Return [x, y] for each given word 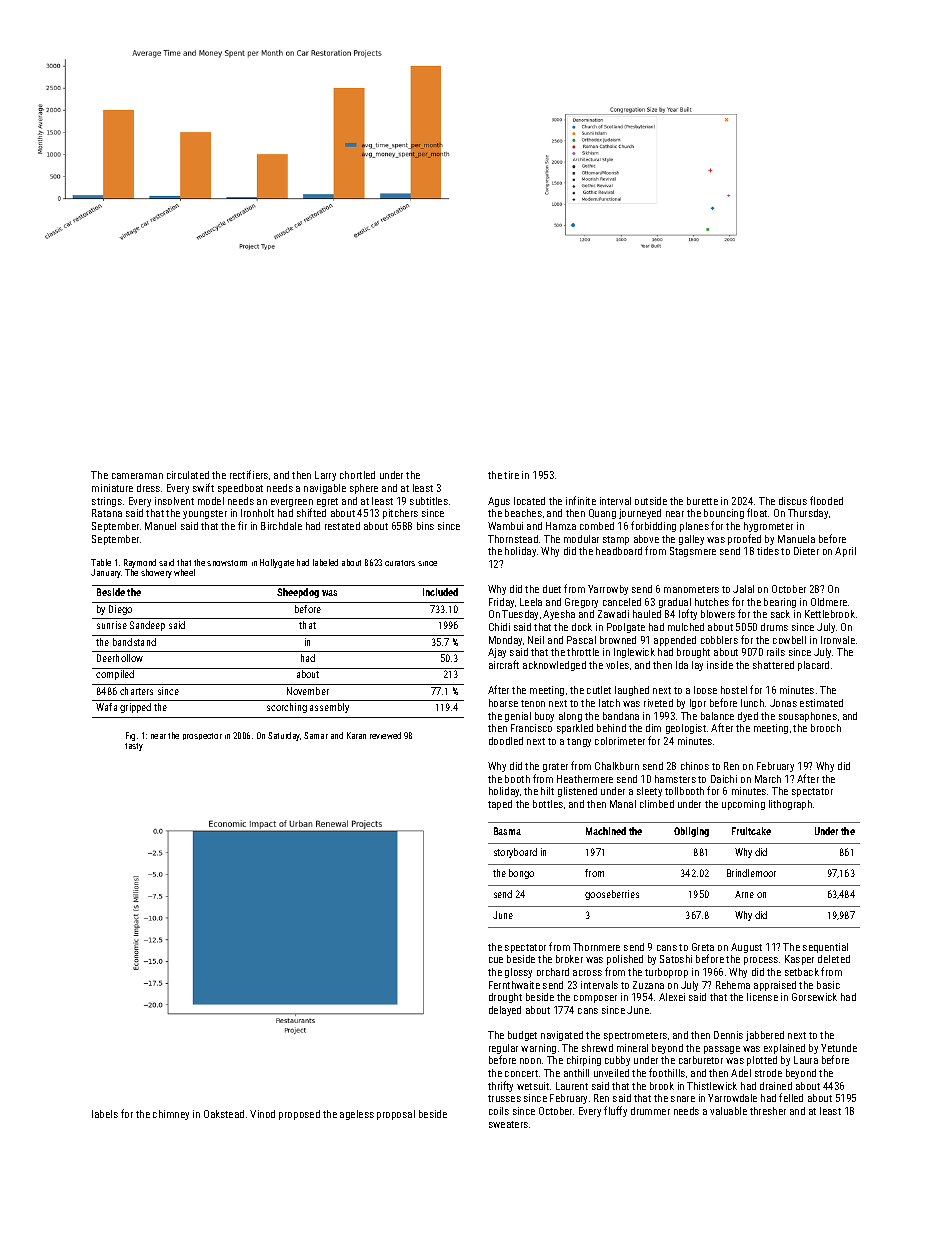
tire [511, 475]
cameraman [137, 476]
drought [505, 998]
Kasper [799, 960]
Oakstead [224, 1114]
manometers [691, 589]
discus [793, 501]
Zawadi [613, 614]
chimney [171, 1115]
